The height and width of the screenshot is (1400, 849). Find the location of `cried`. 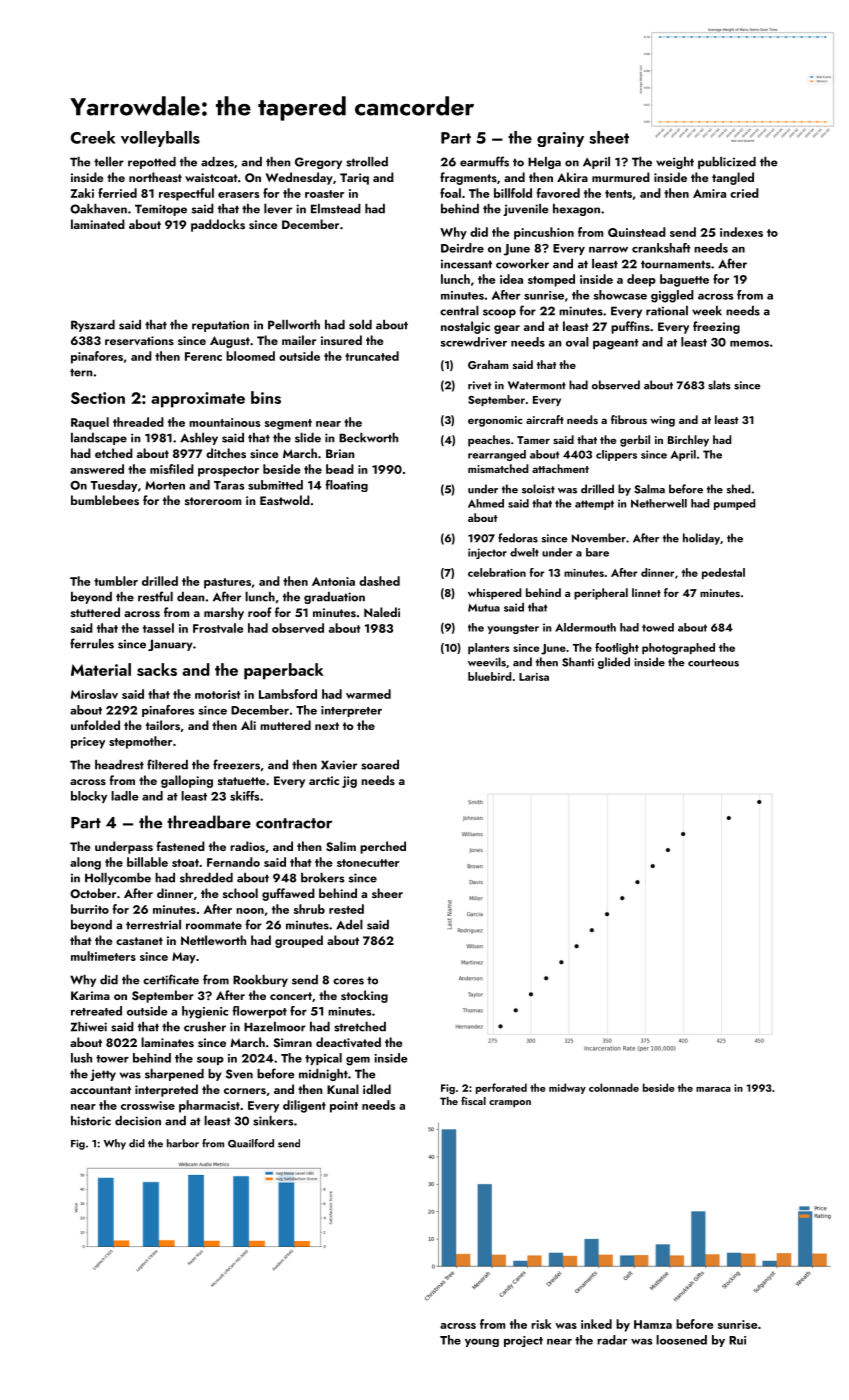

cried is located at coordinates (744, 193).
